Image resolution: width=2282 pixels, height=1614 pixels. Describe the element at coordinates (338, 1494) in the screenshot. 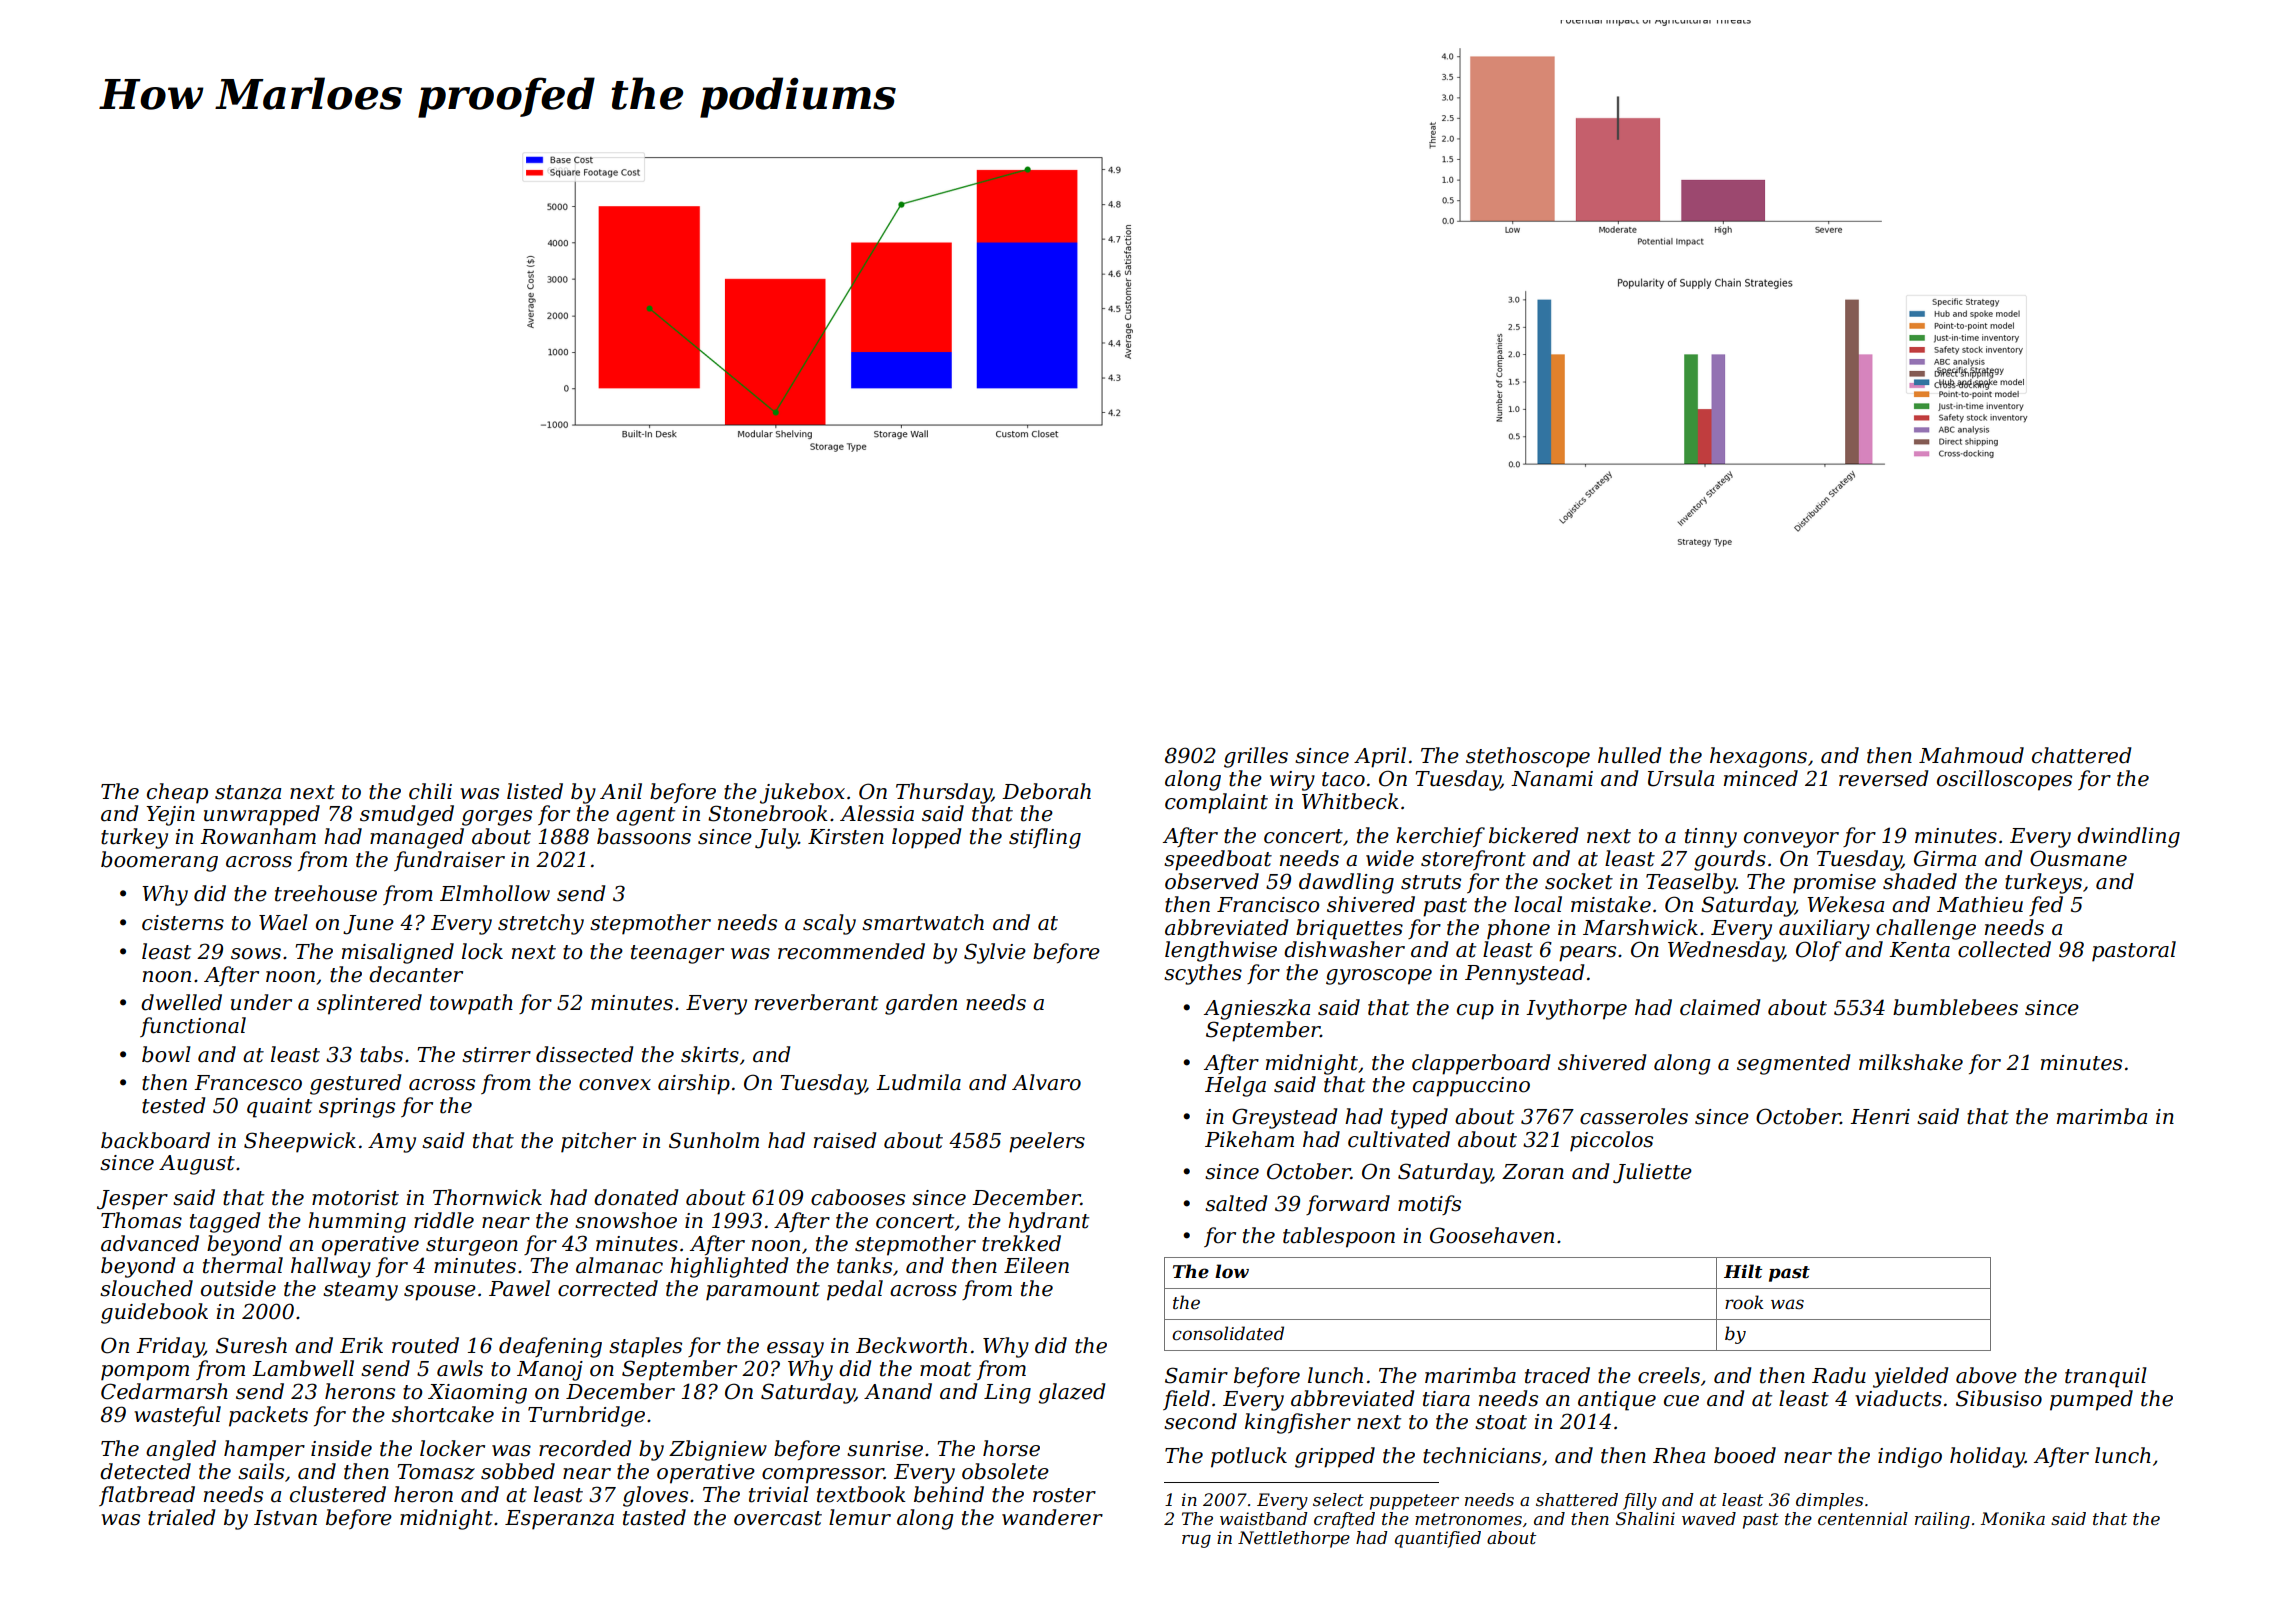

I see `clustered` at that location.
